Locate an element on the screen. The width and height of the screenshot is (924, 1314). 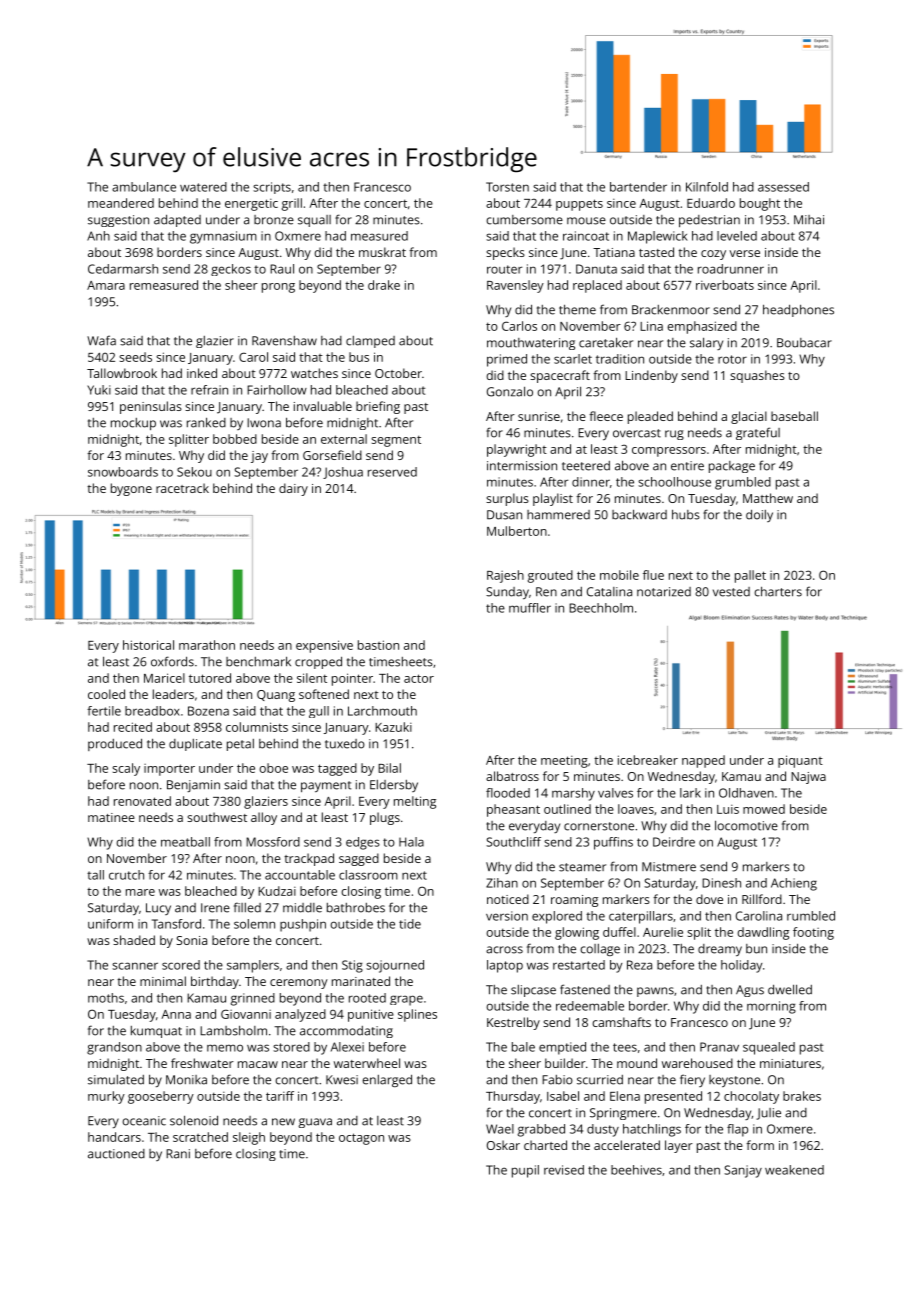
Torsten is located at coordinates (507, 187).
